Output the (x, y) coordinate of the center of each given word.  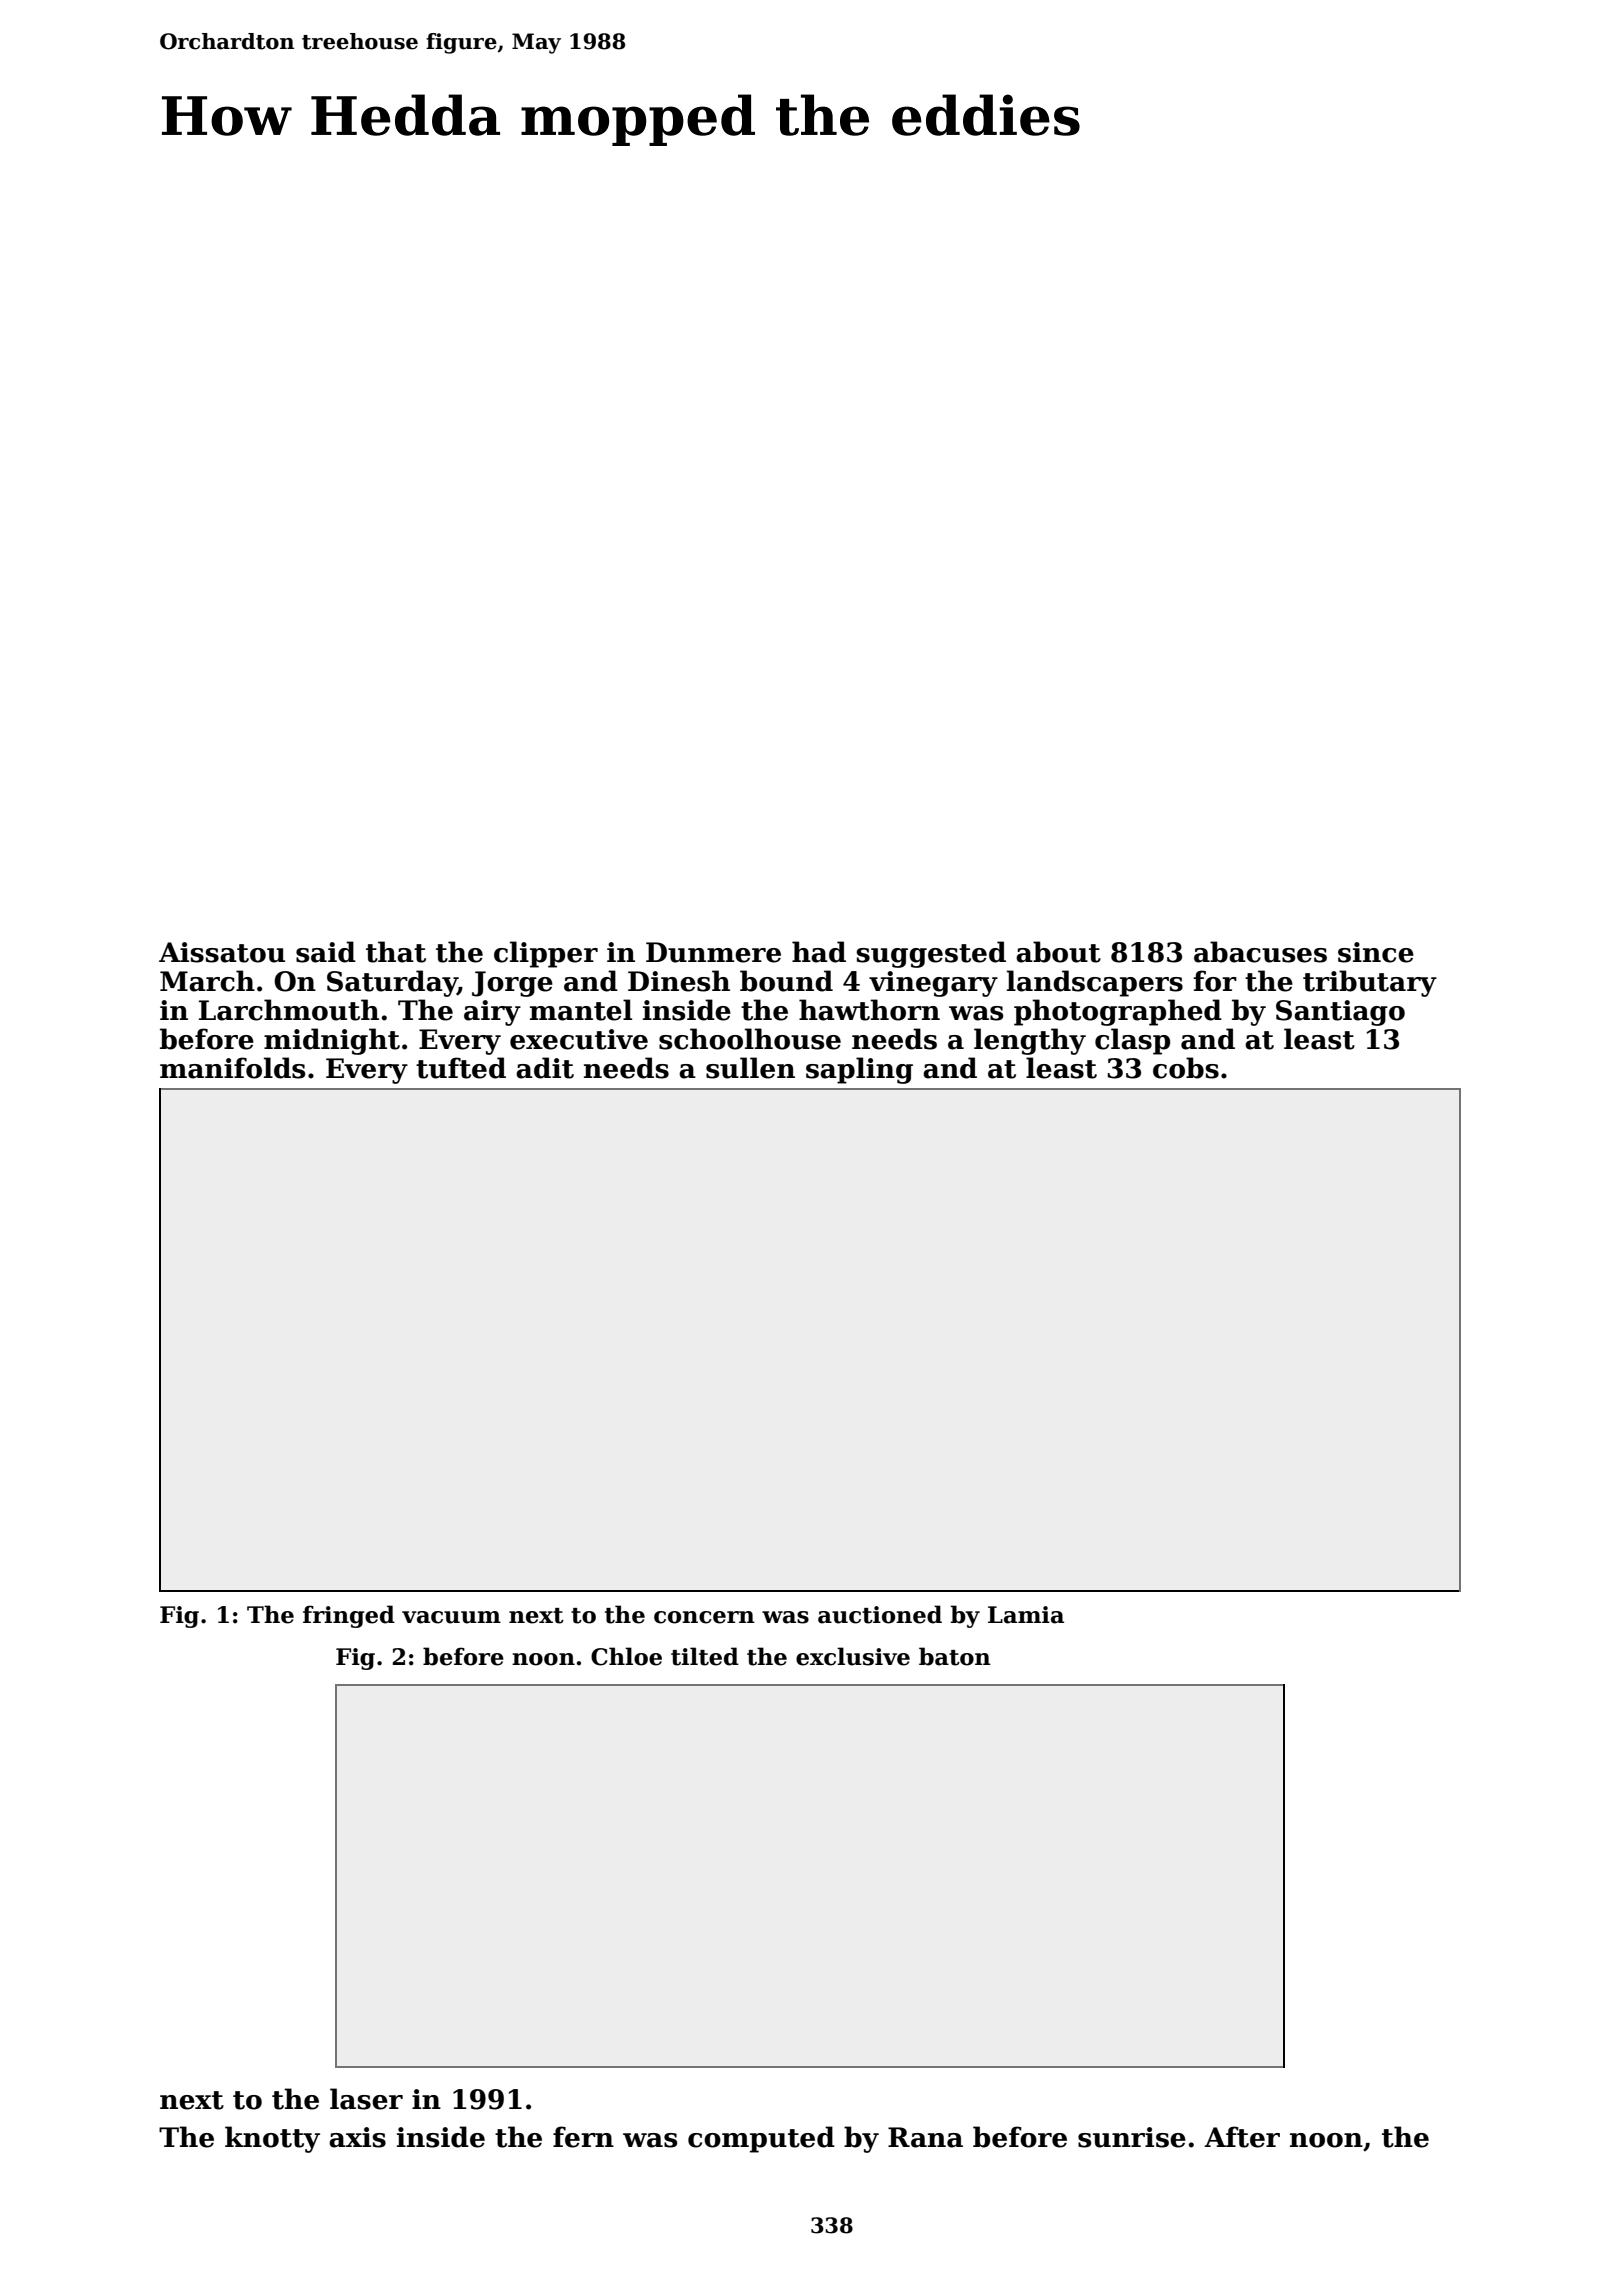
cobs (1186, 1068)
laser (366, 2099)
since (1376, 952)
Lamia (1026, 1615)
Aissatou (222, 952)
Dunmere (713, 952)
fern (583, 2137)
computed (761, 2139)
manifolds (232, 1068)
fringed (349, 1616)
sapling (859, 1070)
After (1242, 2137)
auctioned (880, 1614)
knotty (272, 2139)
